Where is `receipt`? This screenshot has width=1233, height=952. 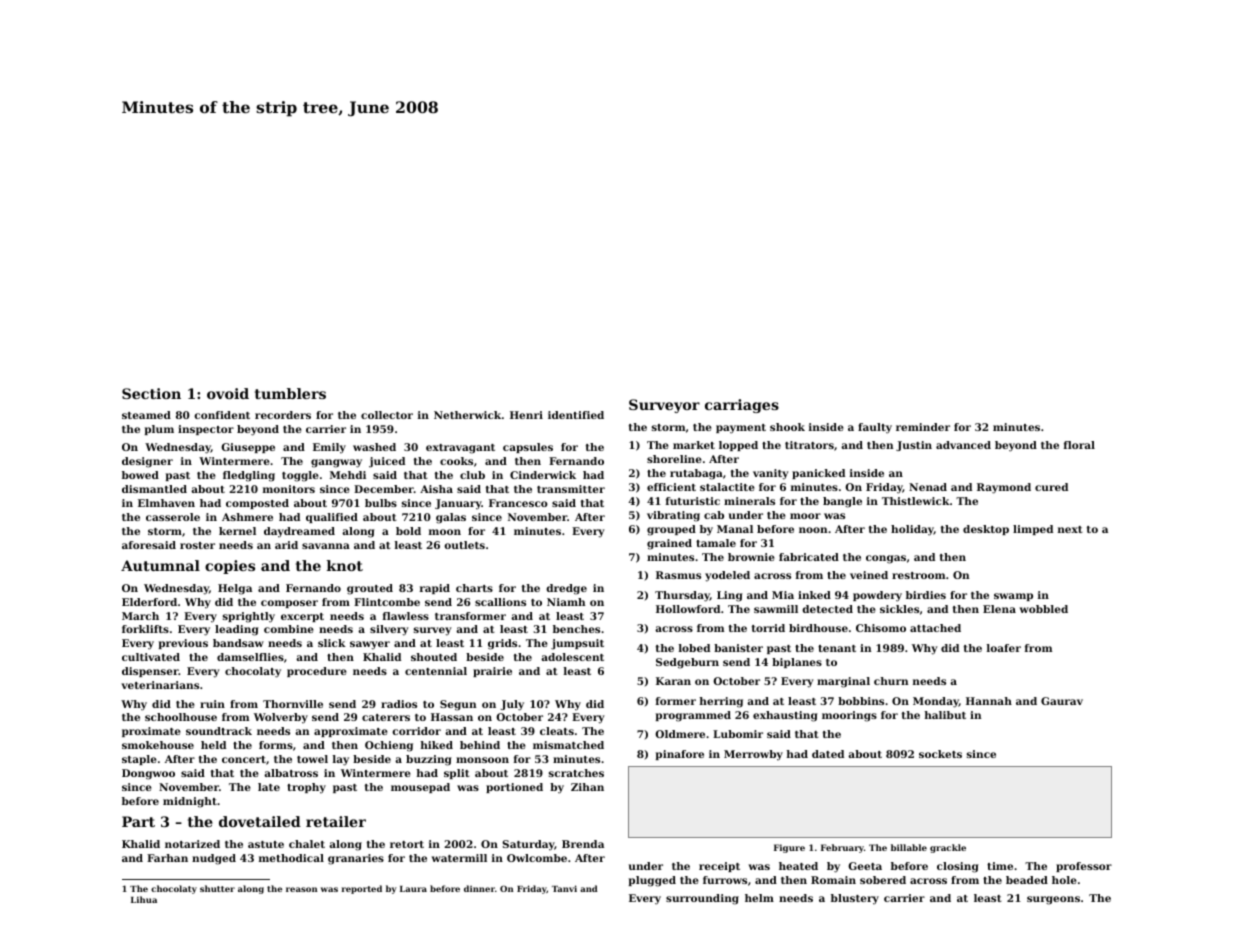
receipt is located at coordinates (719, 867).
